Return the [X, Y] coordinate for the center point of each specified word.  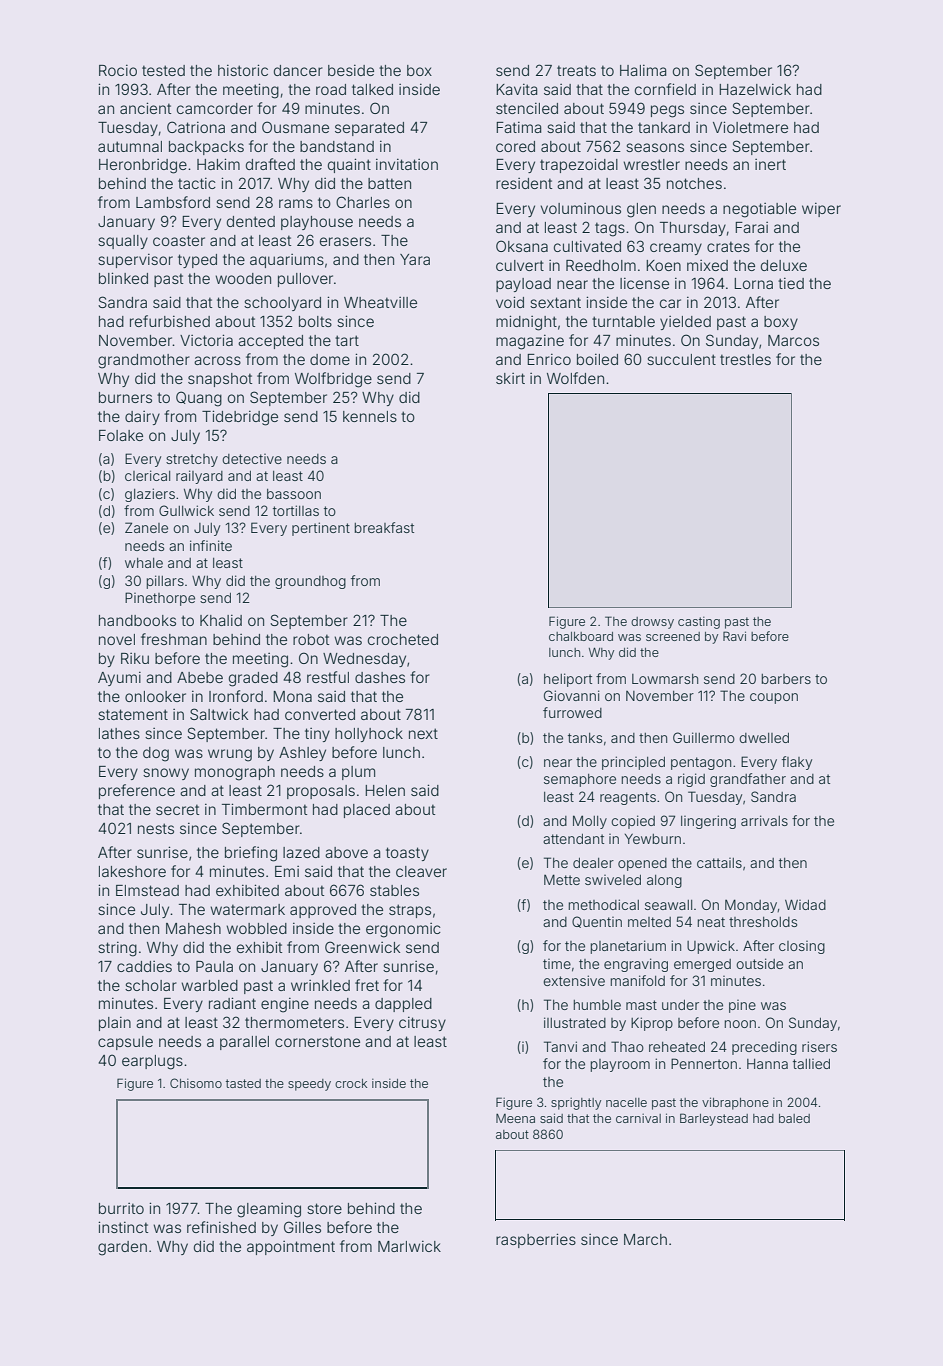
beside [351, 70]
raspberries [536, 1240]
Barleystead [714, 1119]
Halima [643, 70]
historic [243, 70]
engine [285, 1005]
